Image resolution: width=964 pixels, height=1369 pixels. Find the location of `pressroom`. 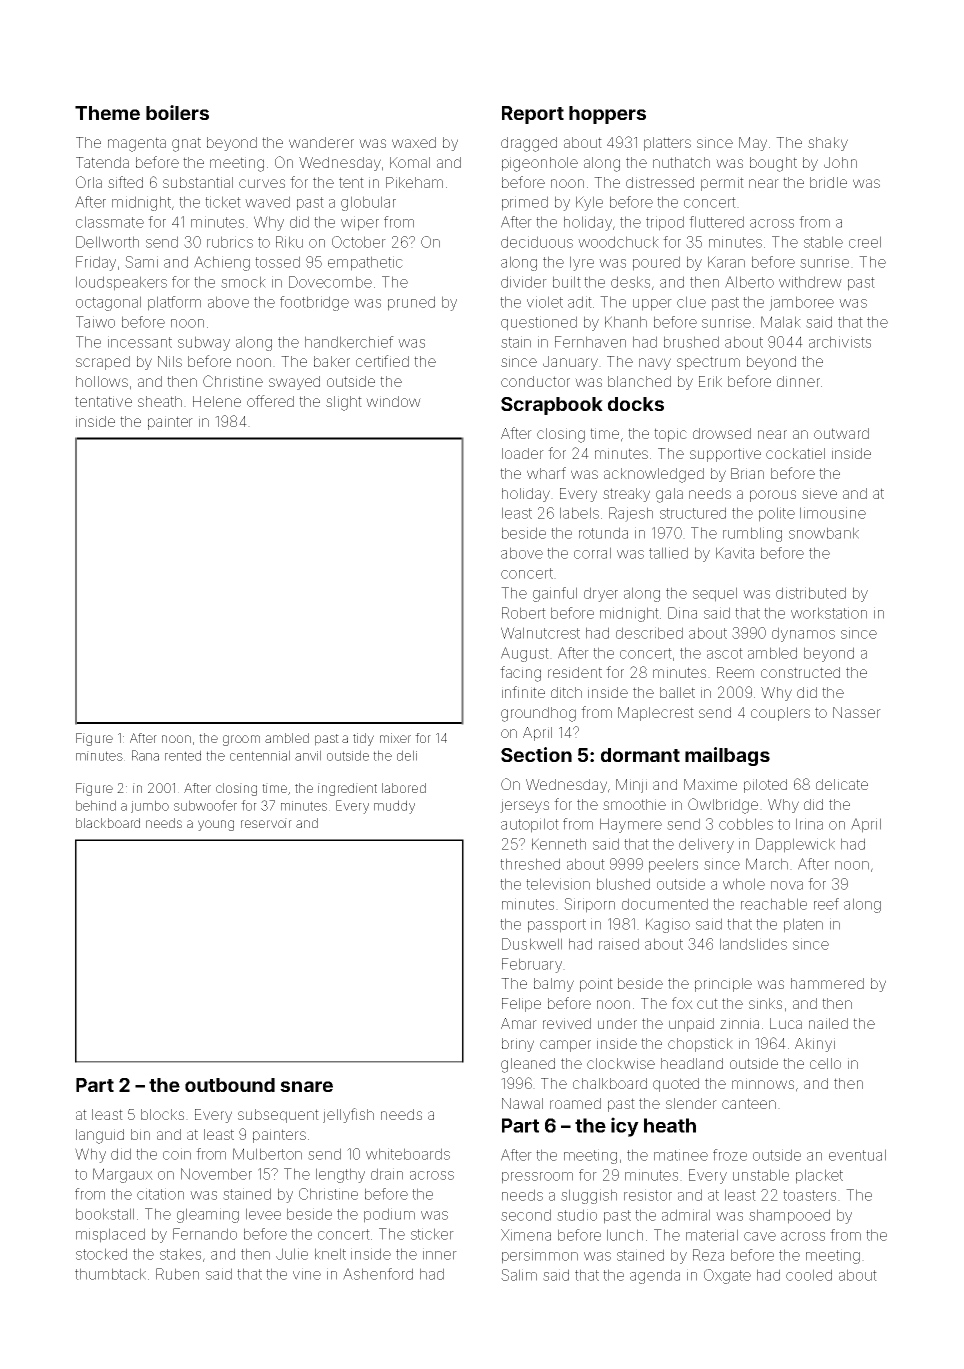

pressroom is located at coordinates (537, 1178).
